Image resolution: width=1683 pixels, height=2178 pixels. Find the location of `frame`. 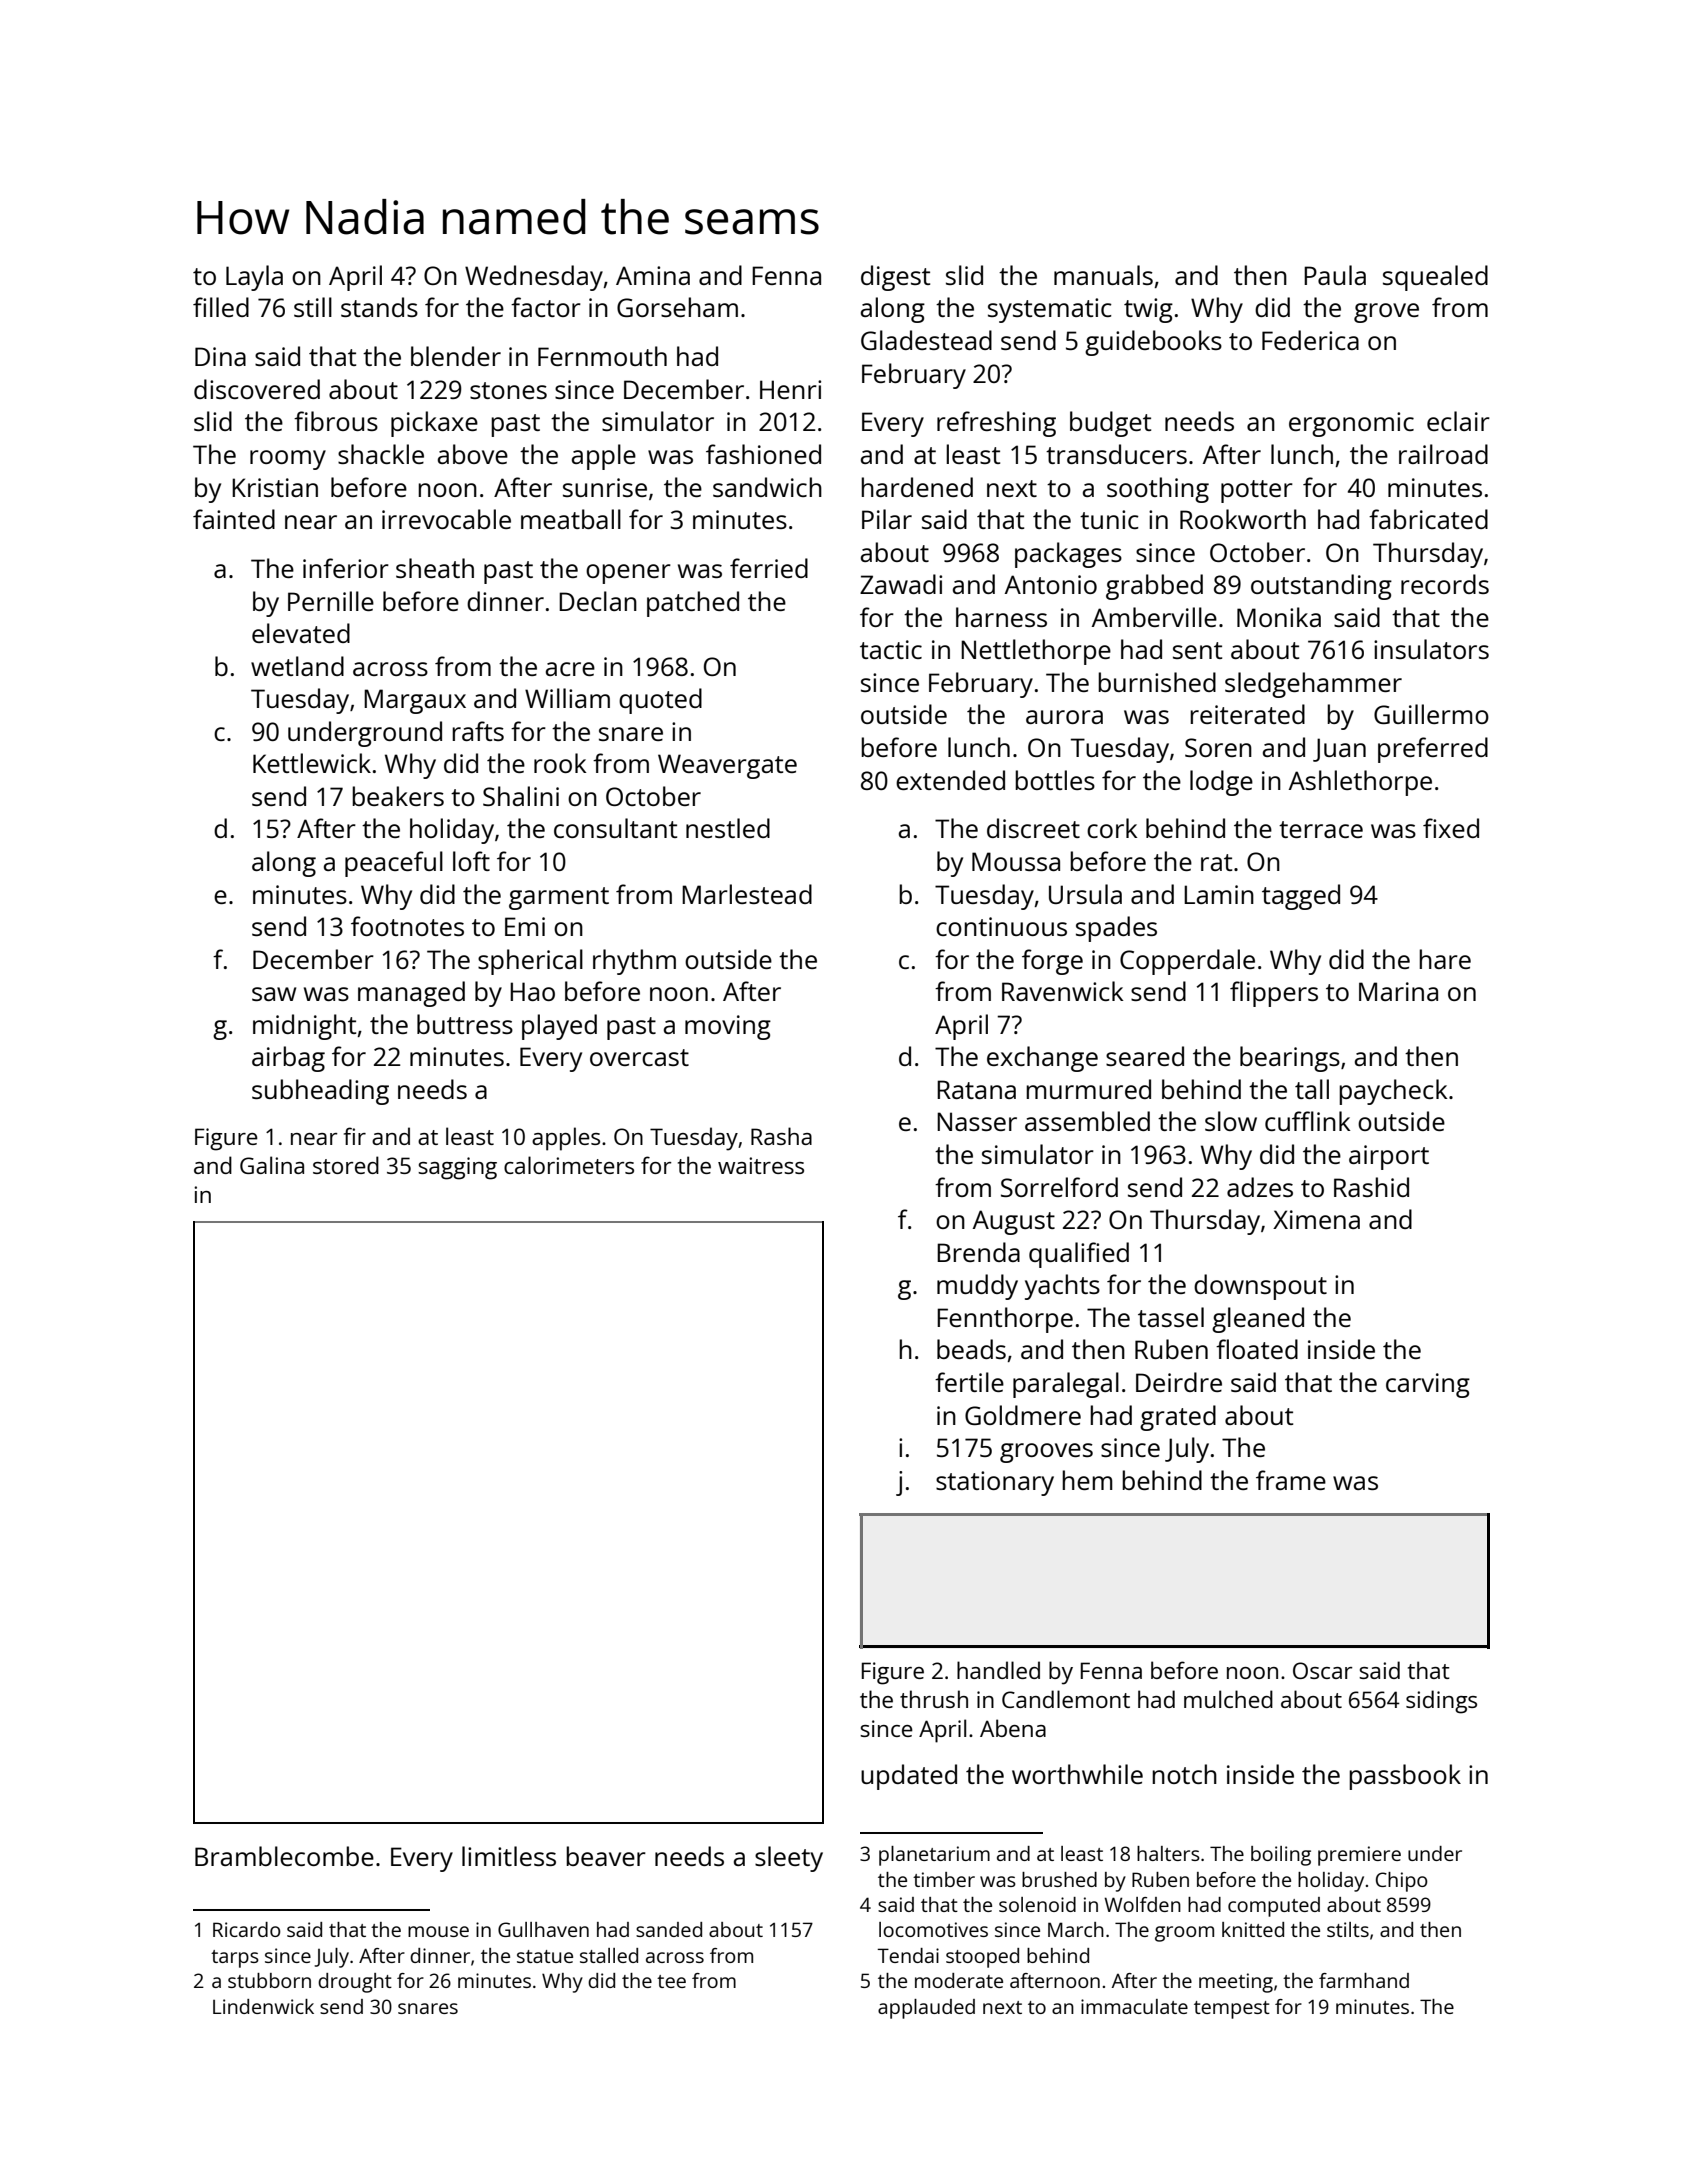

frame is located at coordinates (1291, 1480).
